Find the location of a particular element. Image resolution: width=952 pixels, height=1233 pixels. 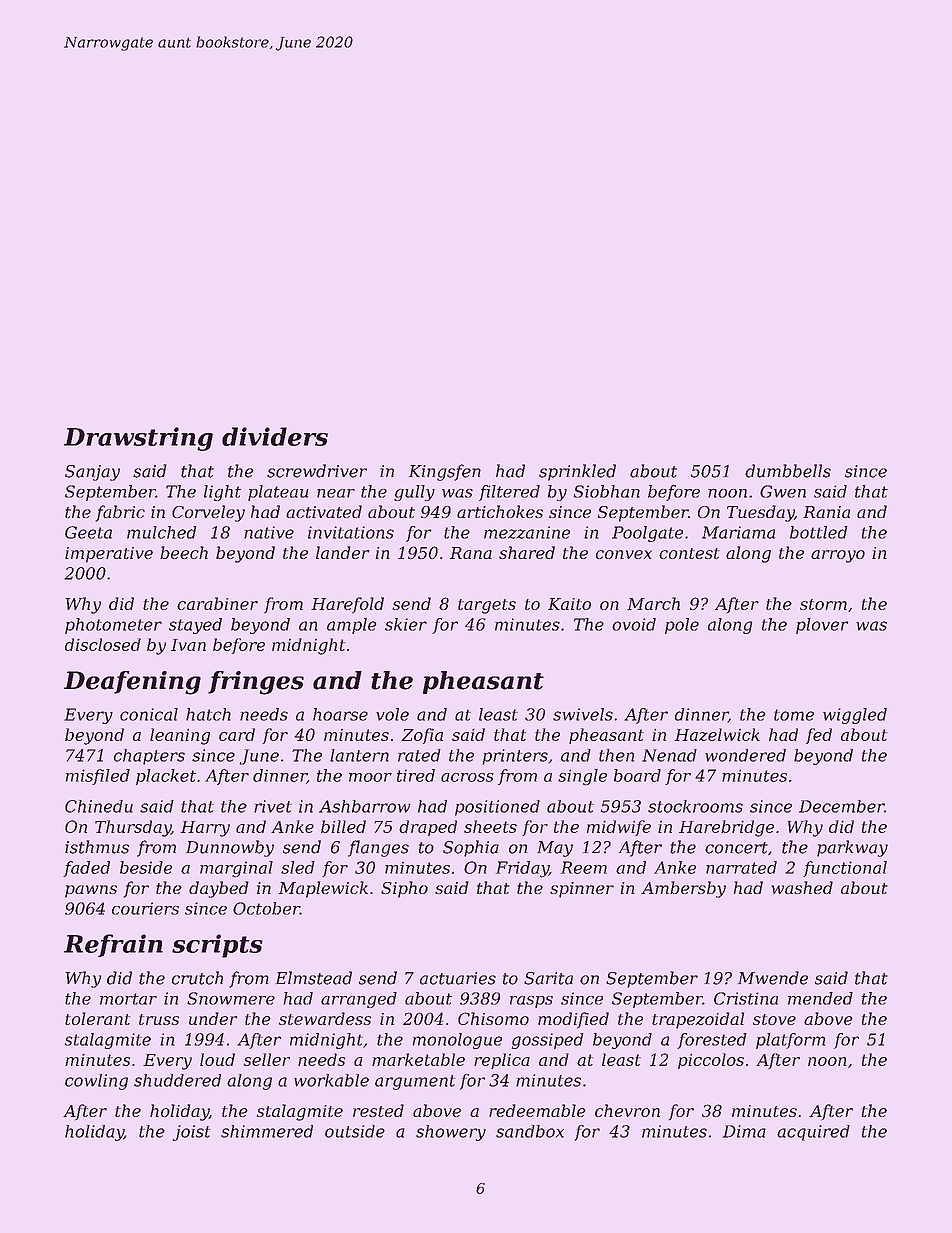

trapezoidal is located at coordinates (698, 1020).
